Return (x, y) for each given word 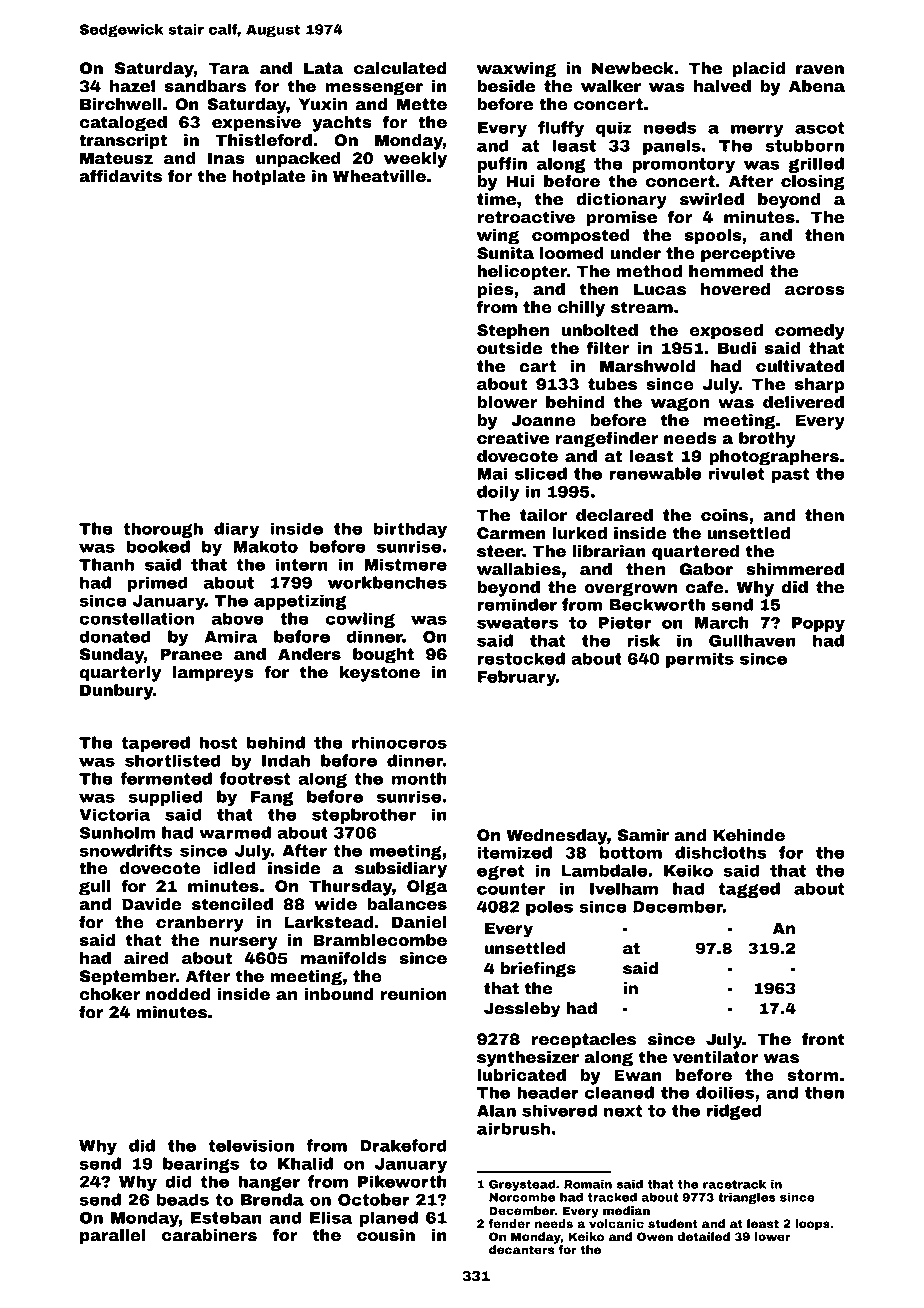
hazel (132, 86)
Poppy (818, 624)
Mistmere (405, 564)
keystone (380, 674)
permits (700, 660)
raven (820, 70)
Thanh (106, 564)
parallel (112, 1237)
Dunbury (116, 692)
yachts (342, 124)
